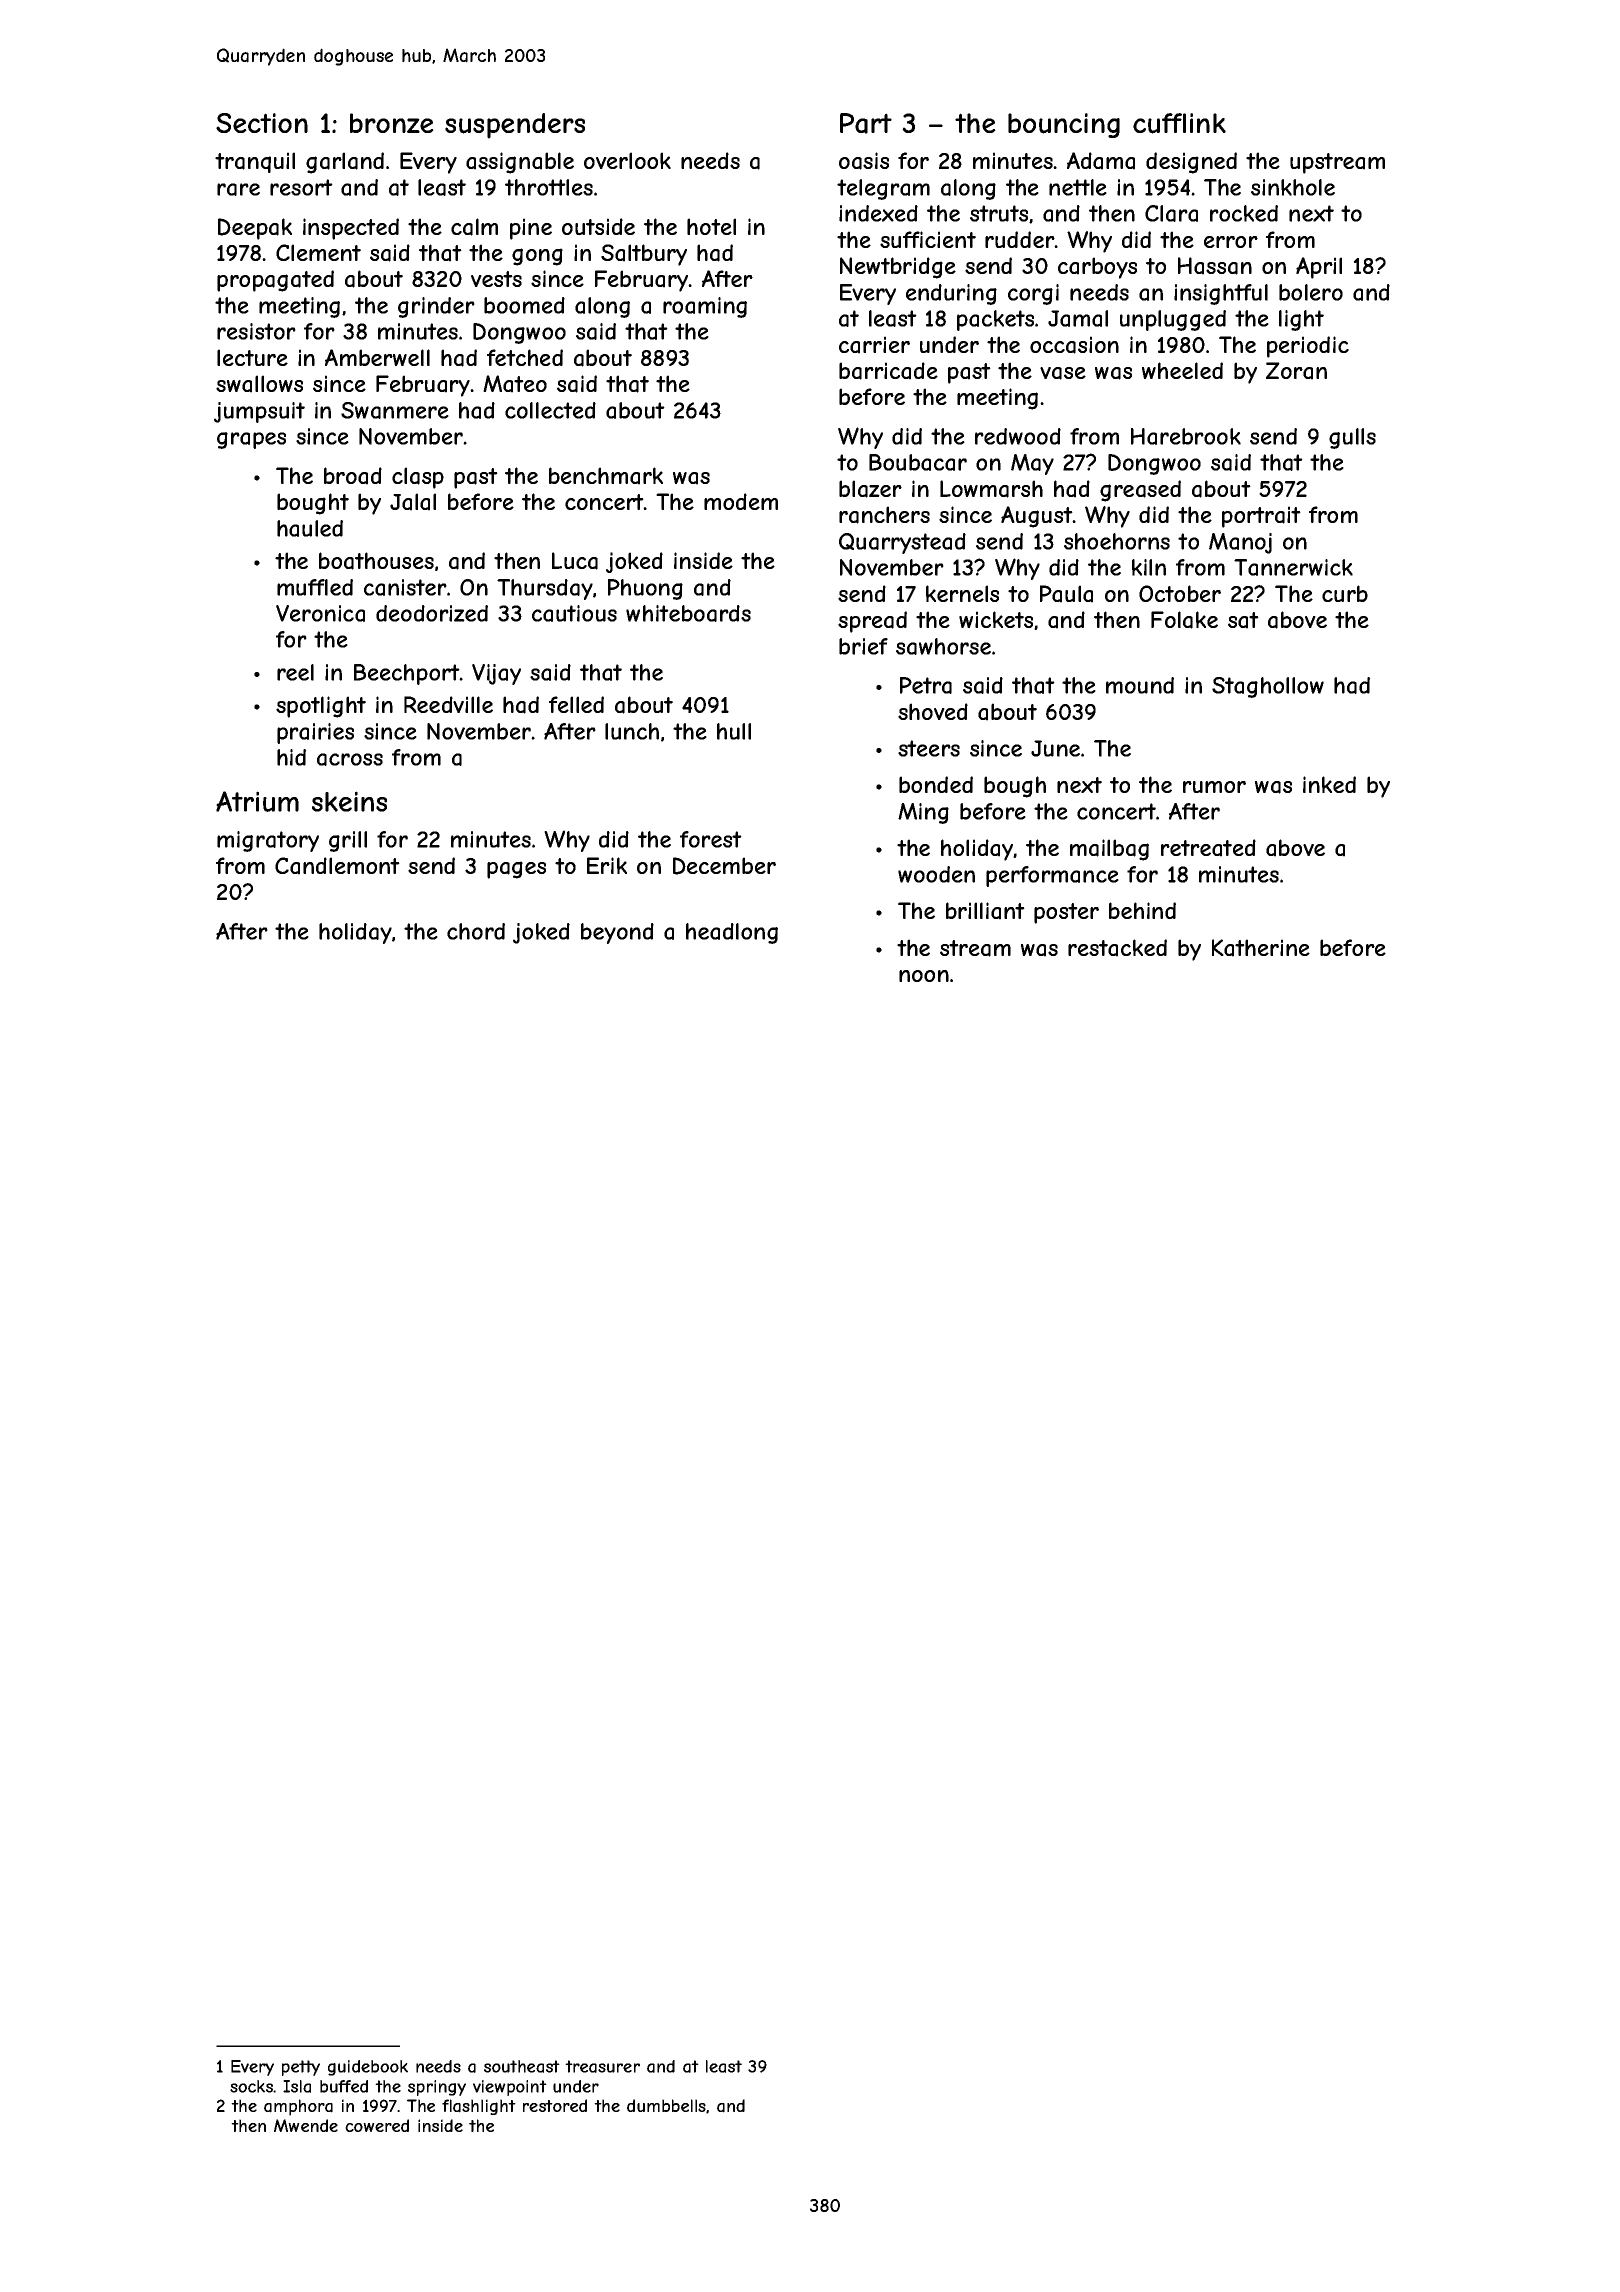 The height and width of the screenshot is (2292, 1620). I want to click on oasis, so click(864, 161).
